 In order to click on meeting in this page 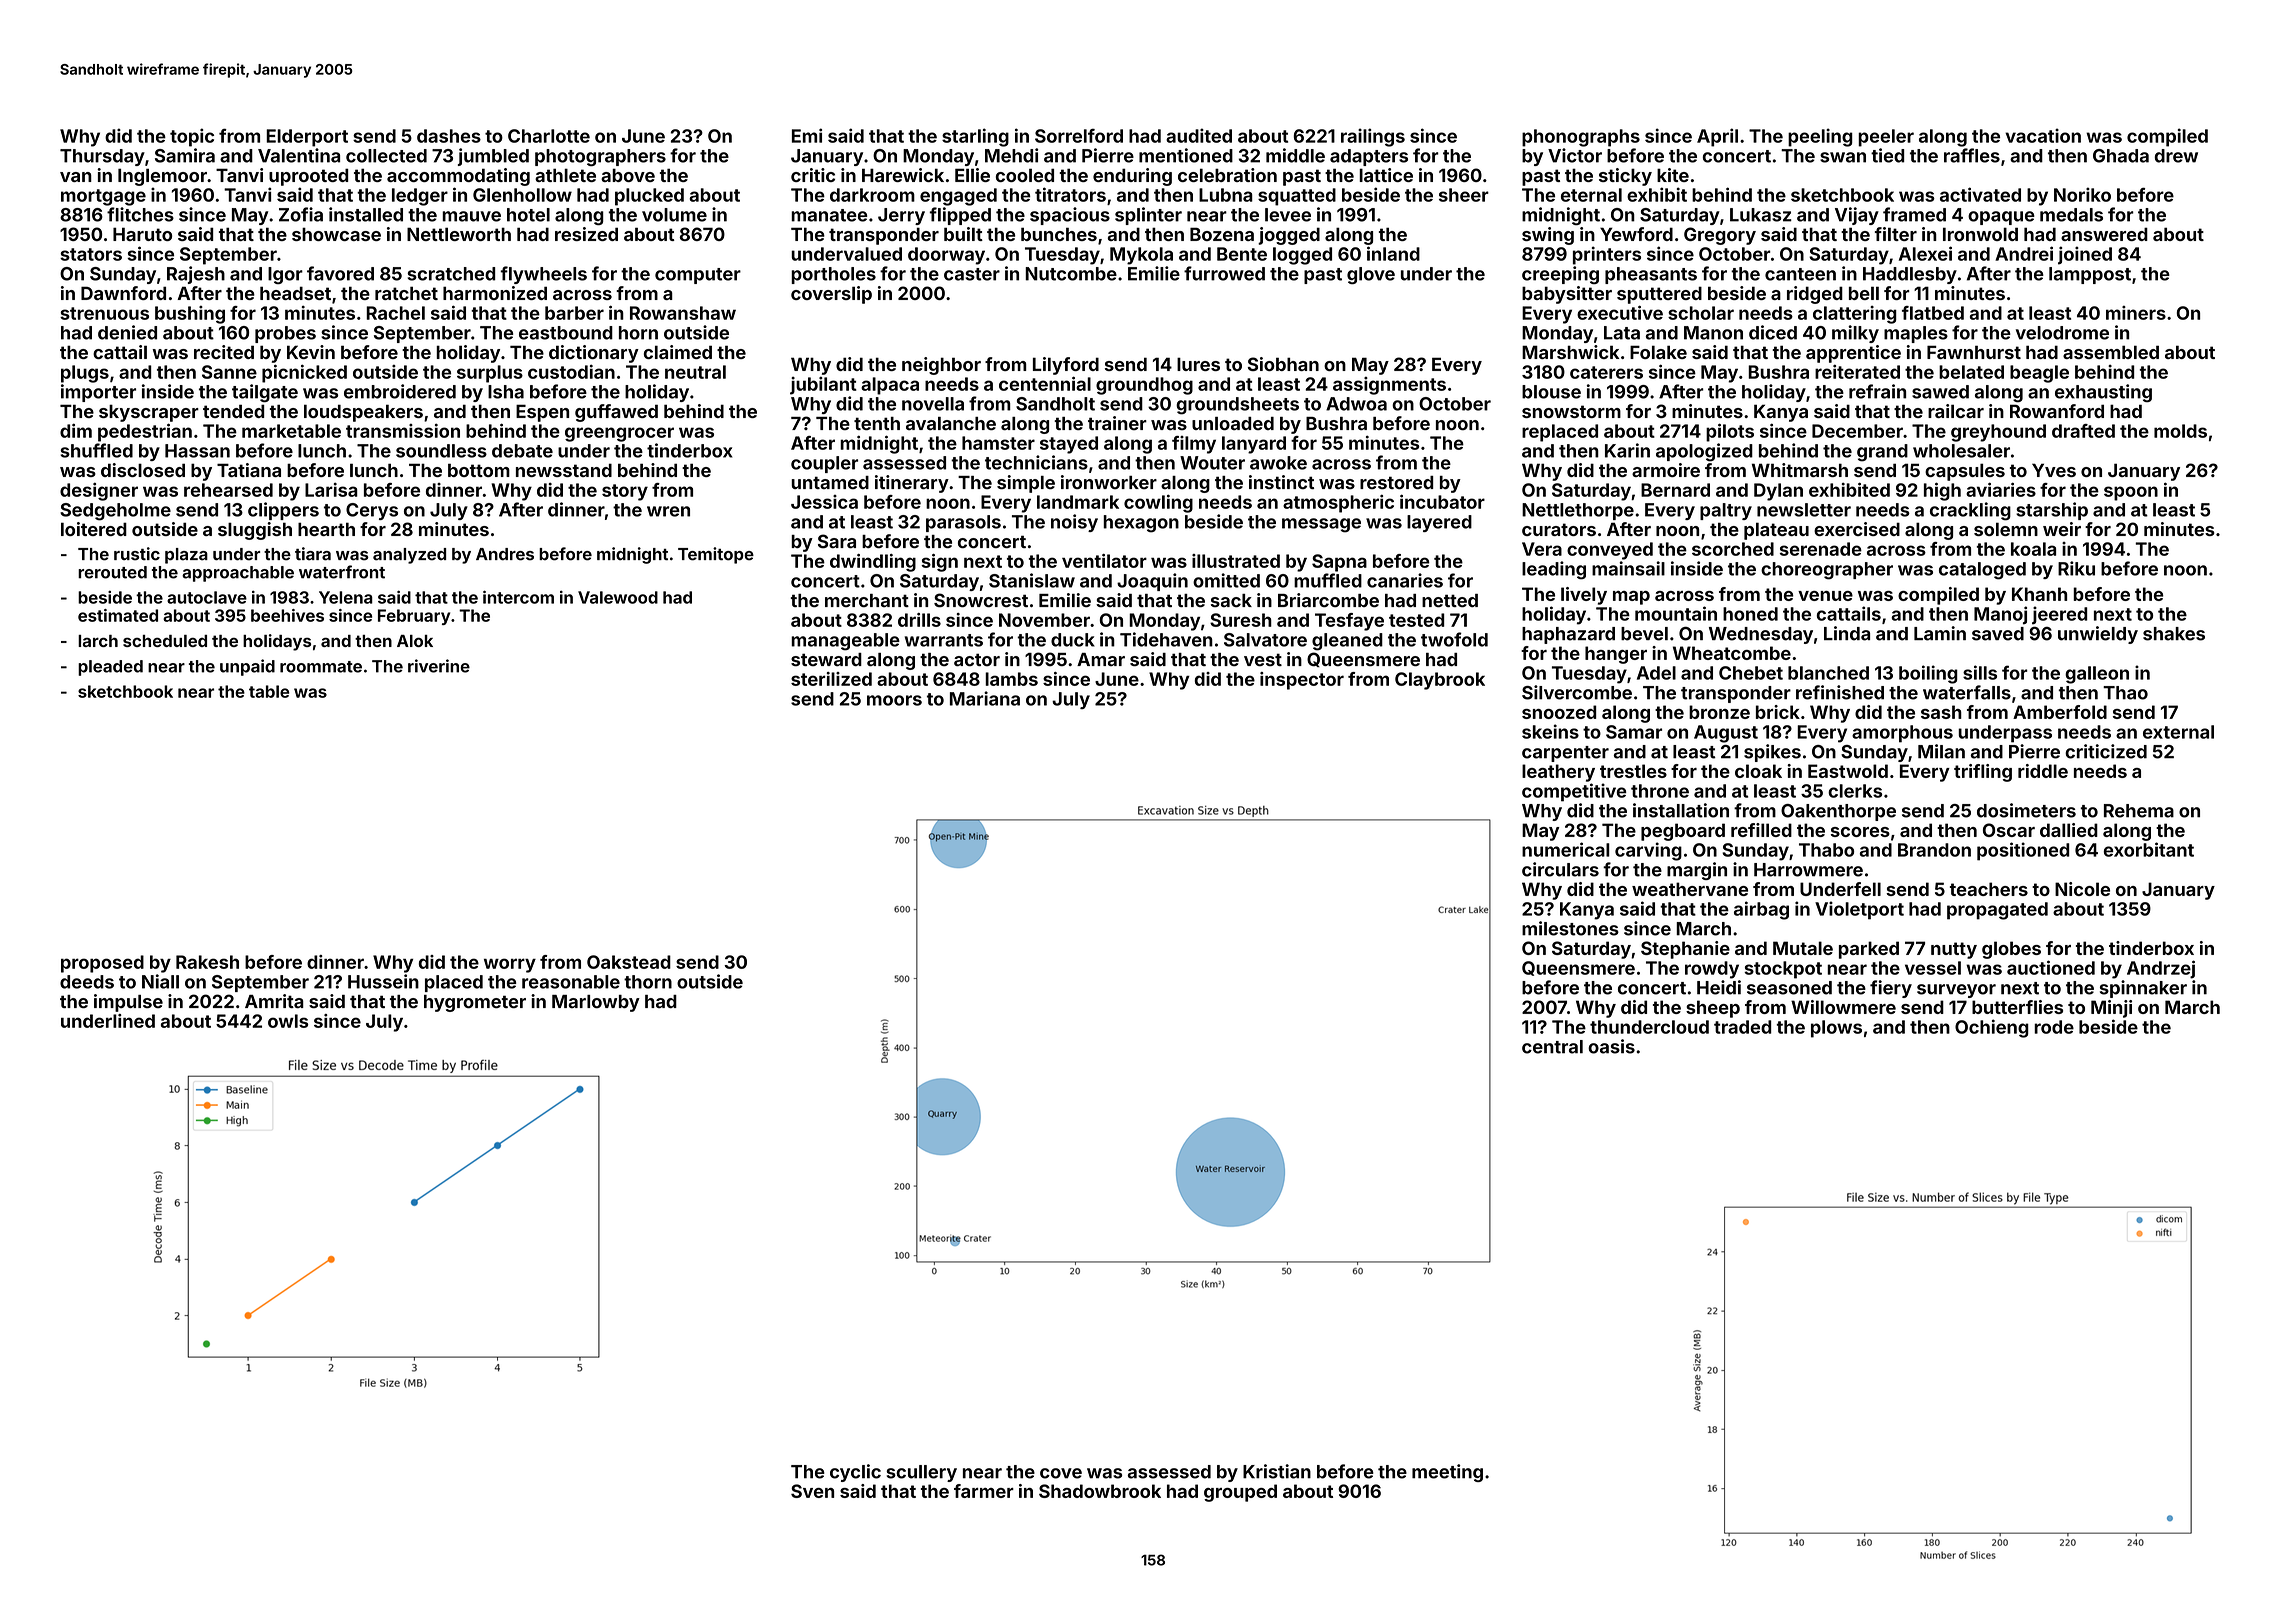, I will do `click(1447, 1473)`.
